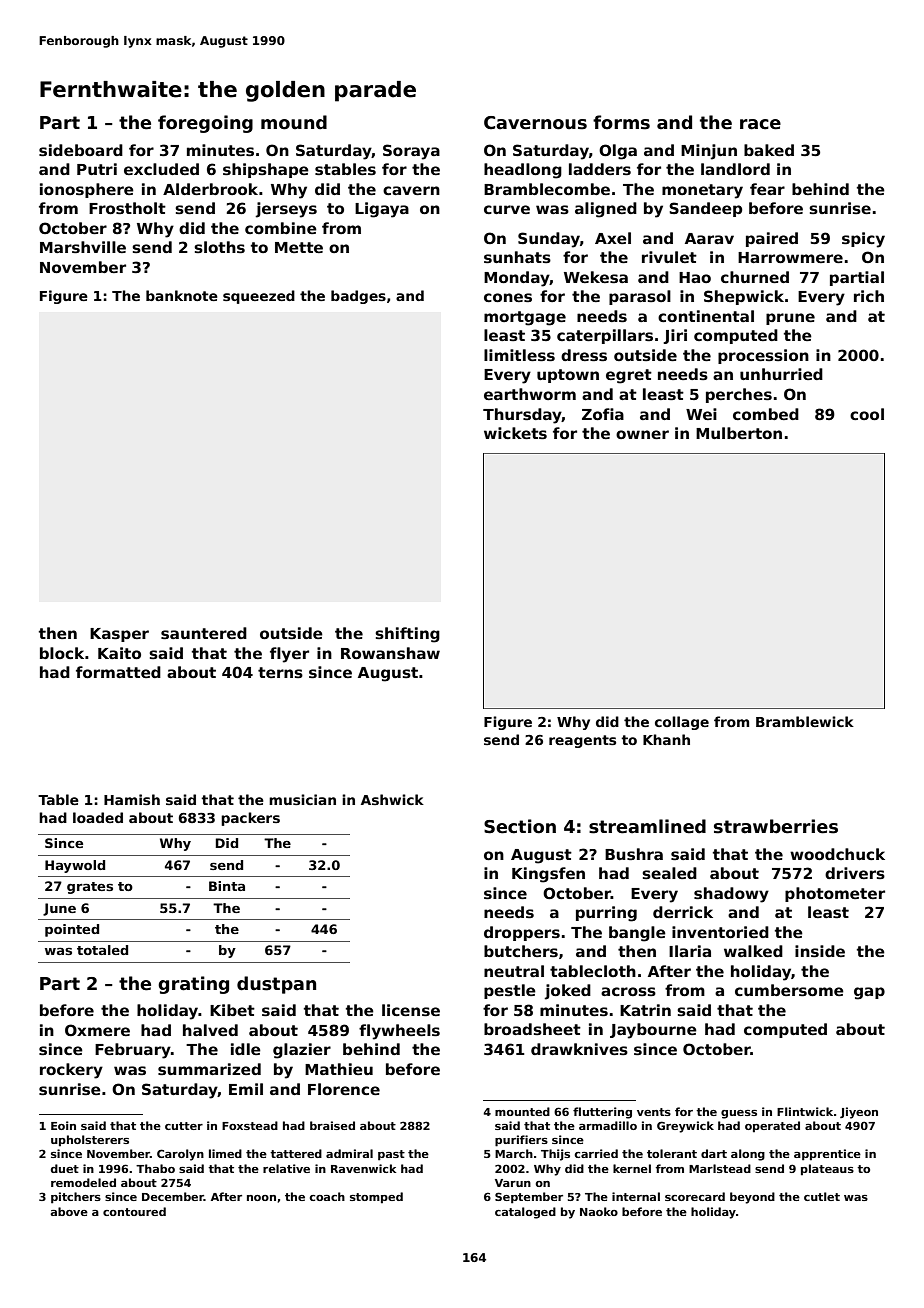 The height and width of the image is (1308, 924). I want to click on banknote, so click(182, 295).
